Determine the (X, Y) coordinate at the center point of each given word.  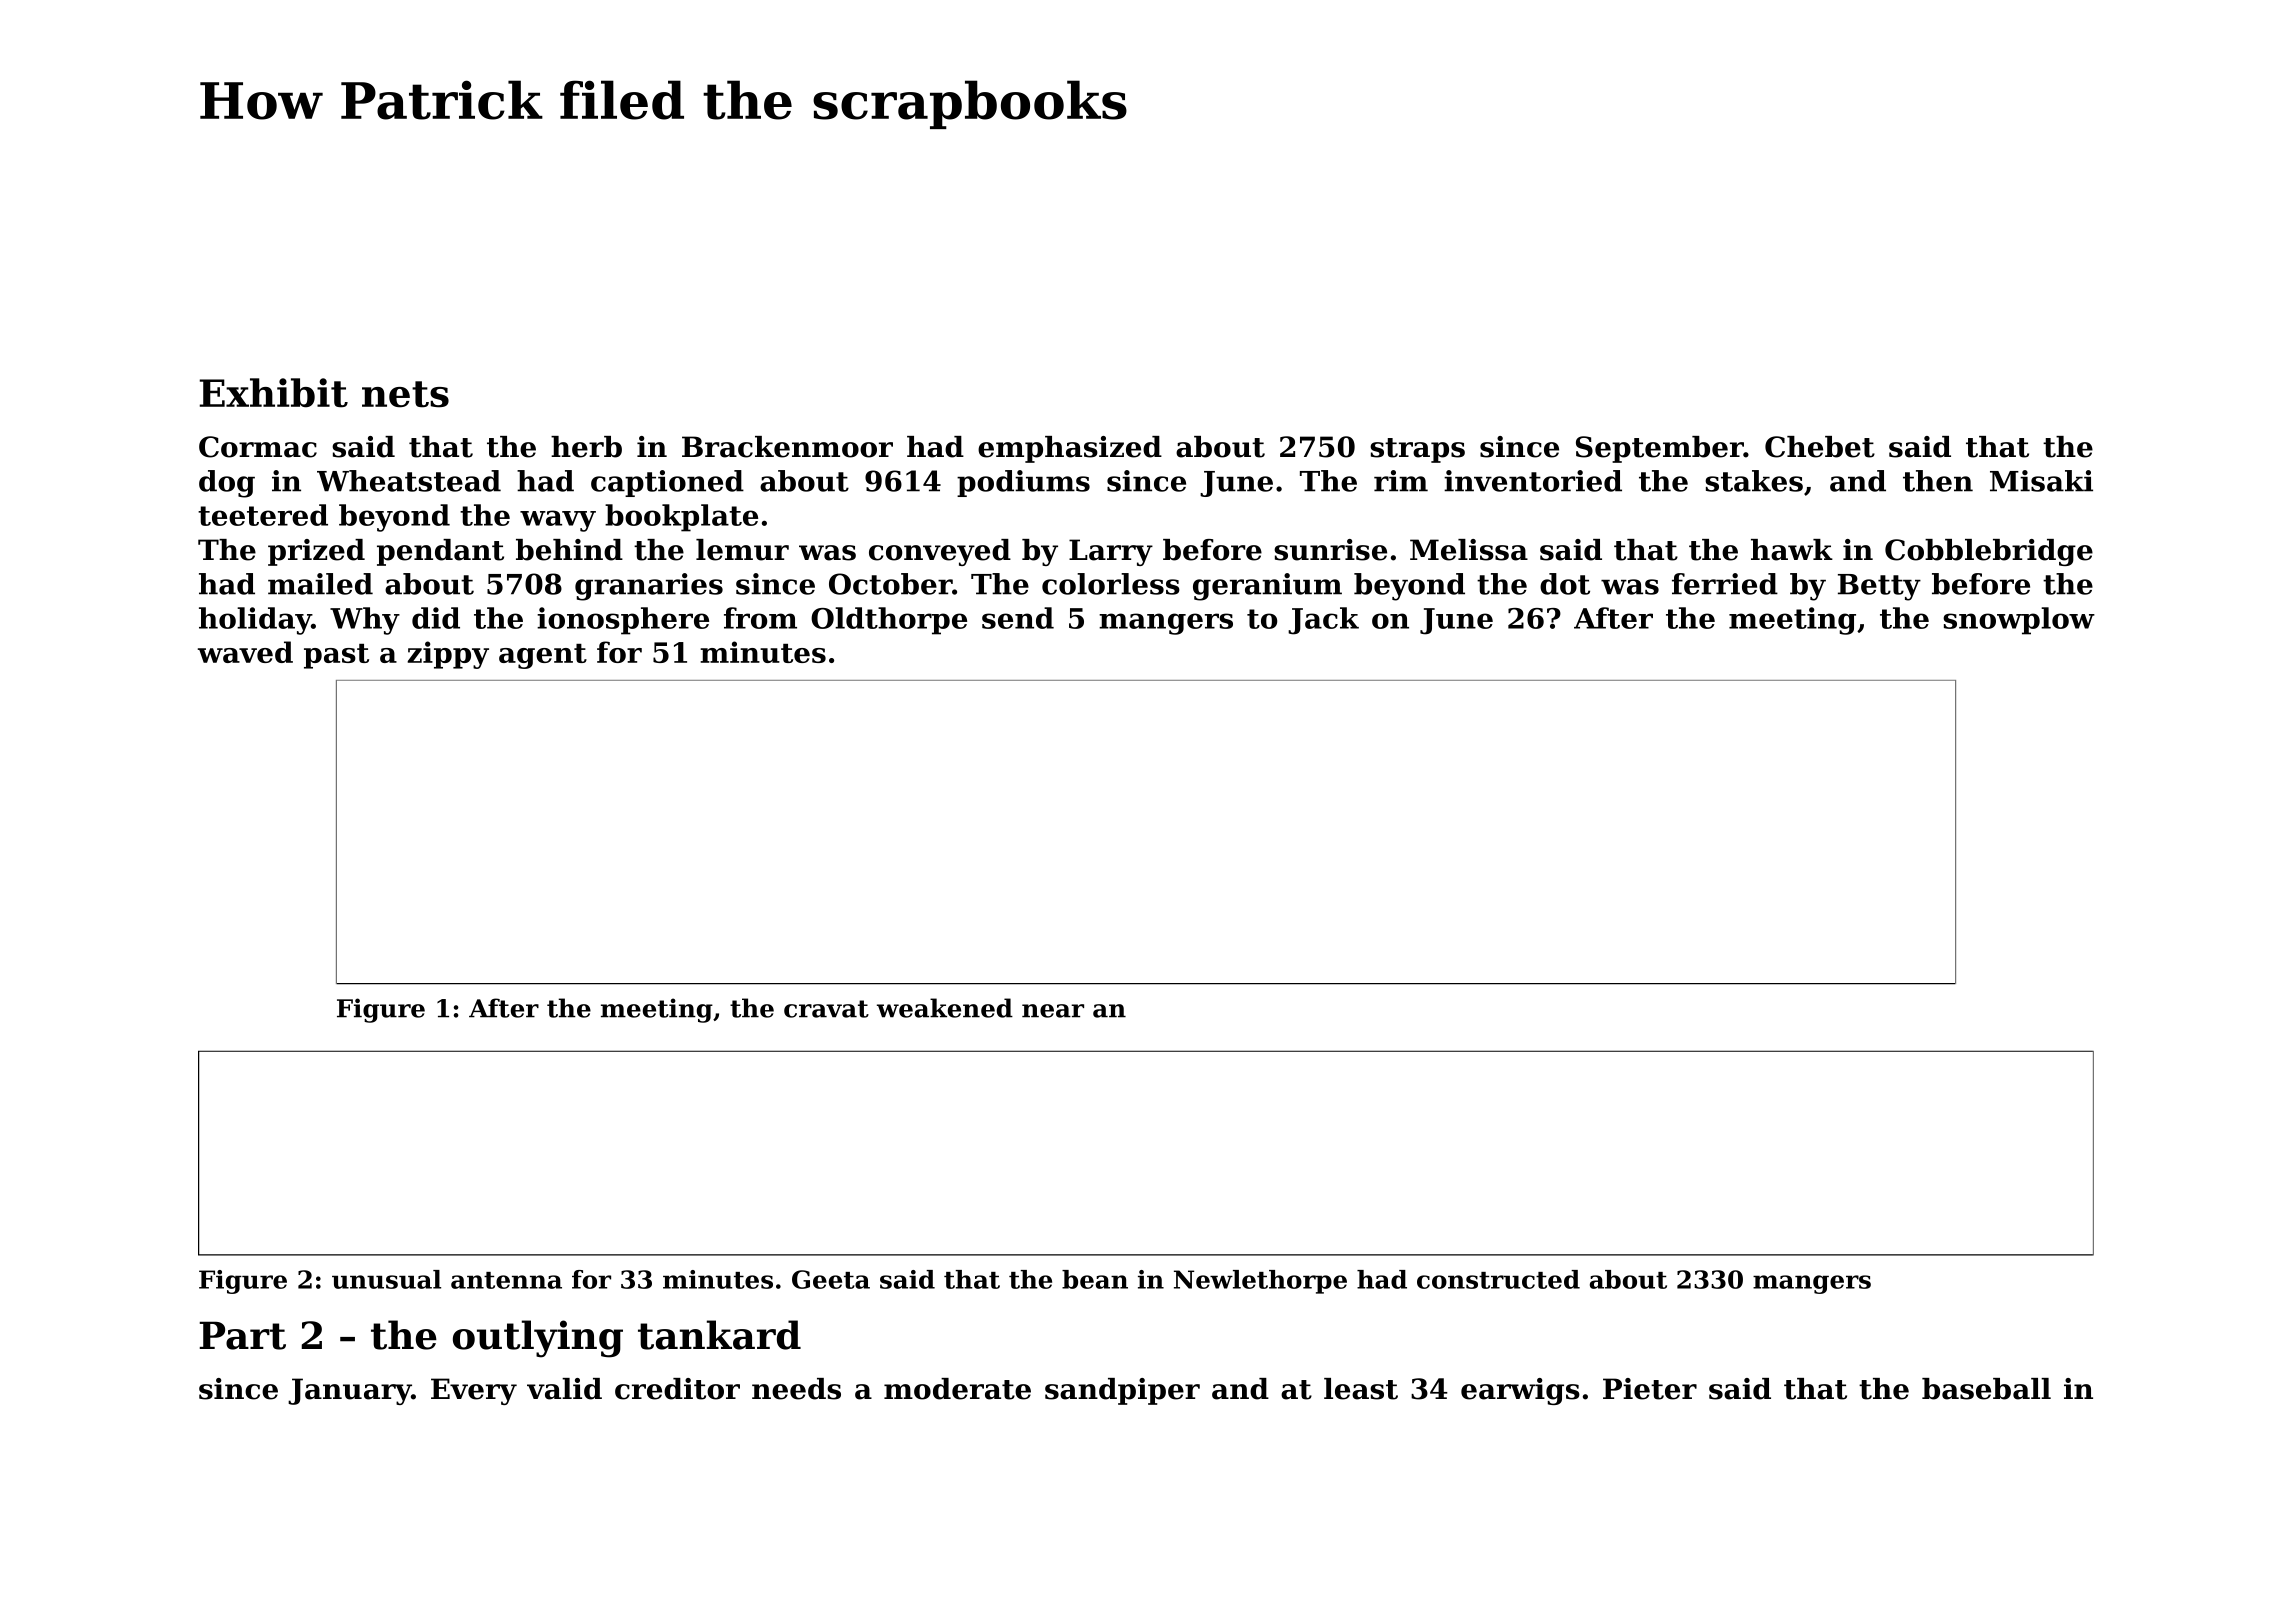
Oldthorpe (889, 621)
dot (1565, 584)
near (1053, 1011)
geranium (1267, 587)
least (1361, 1389)
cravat (826, 1009)
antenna (506, 1280)
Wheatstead (409, 481)
